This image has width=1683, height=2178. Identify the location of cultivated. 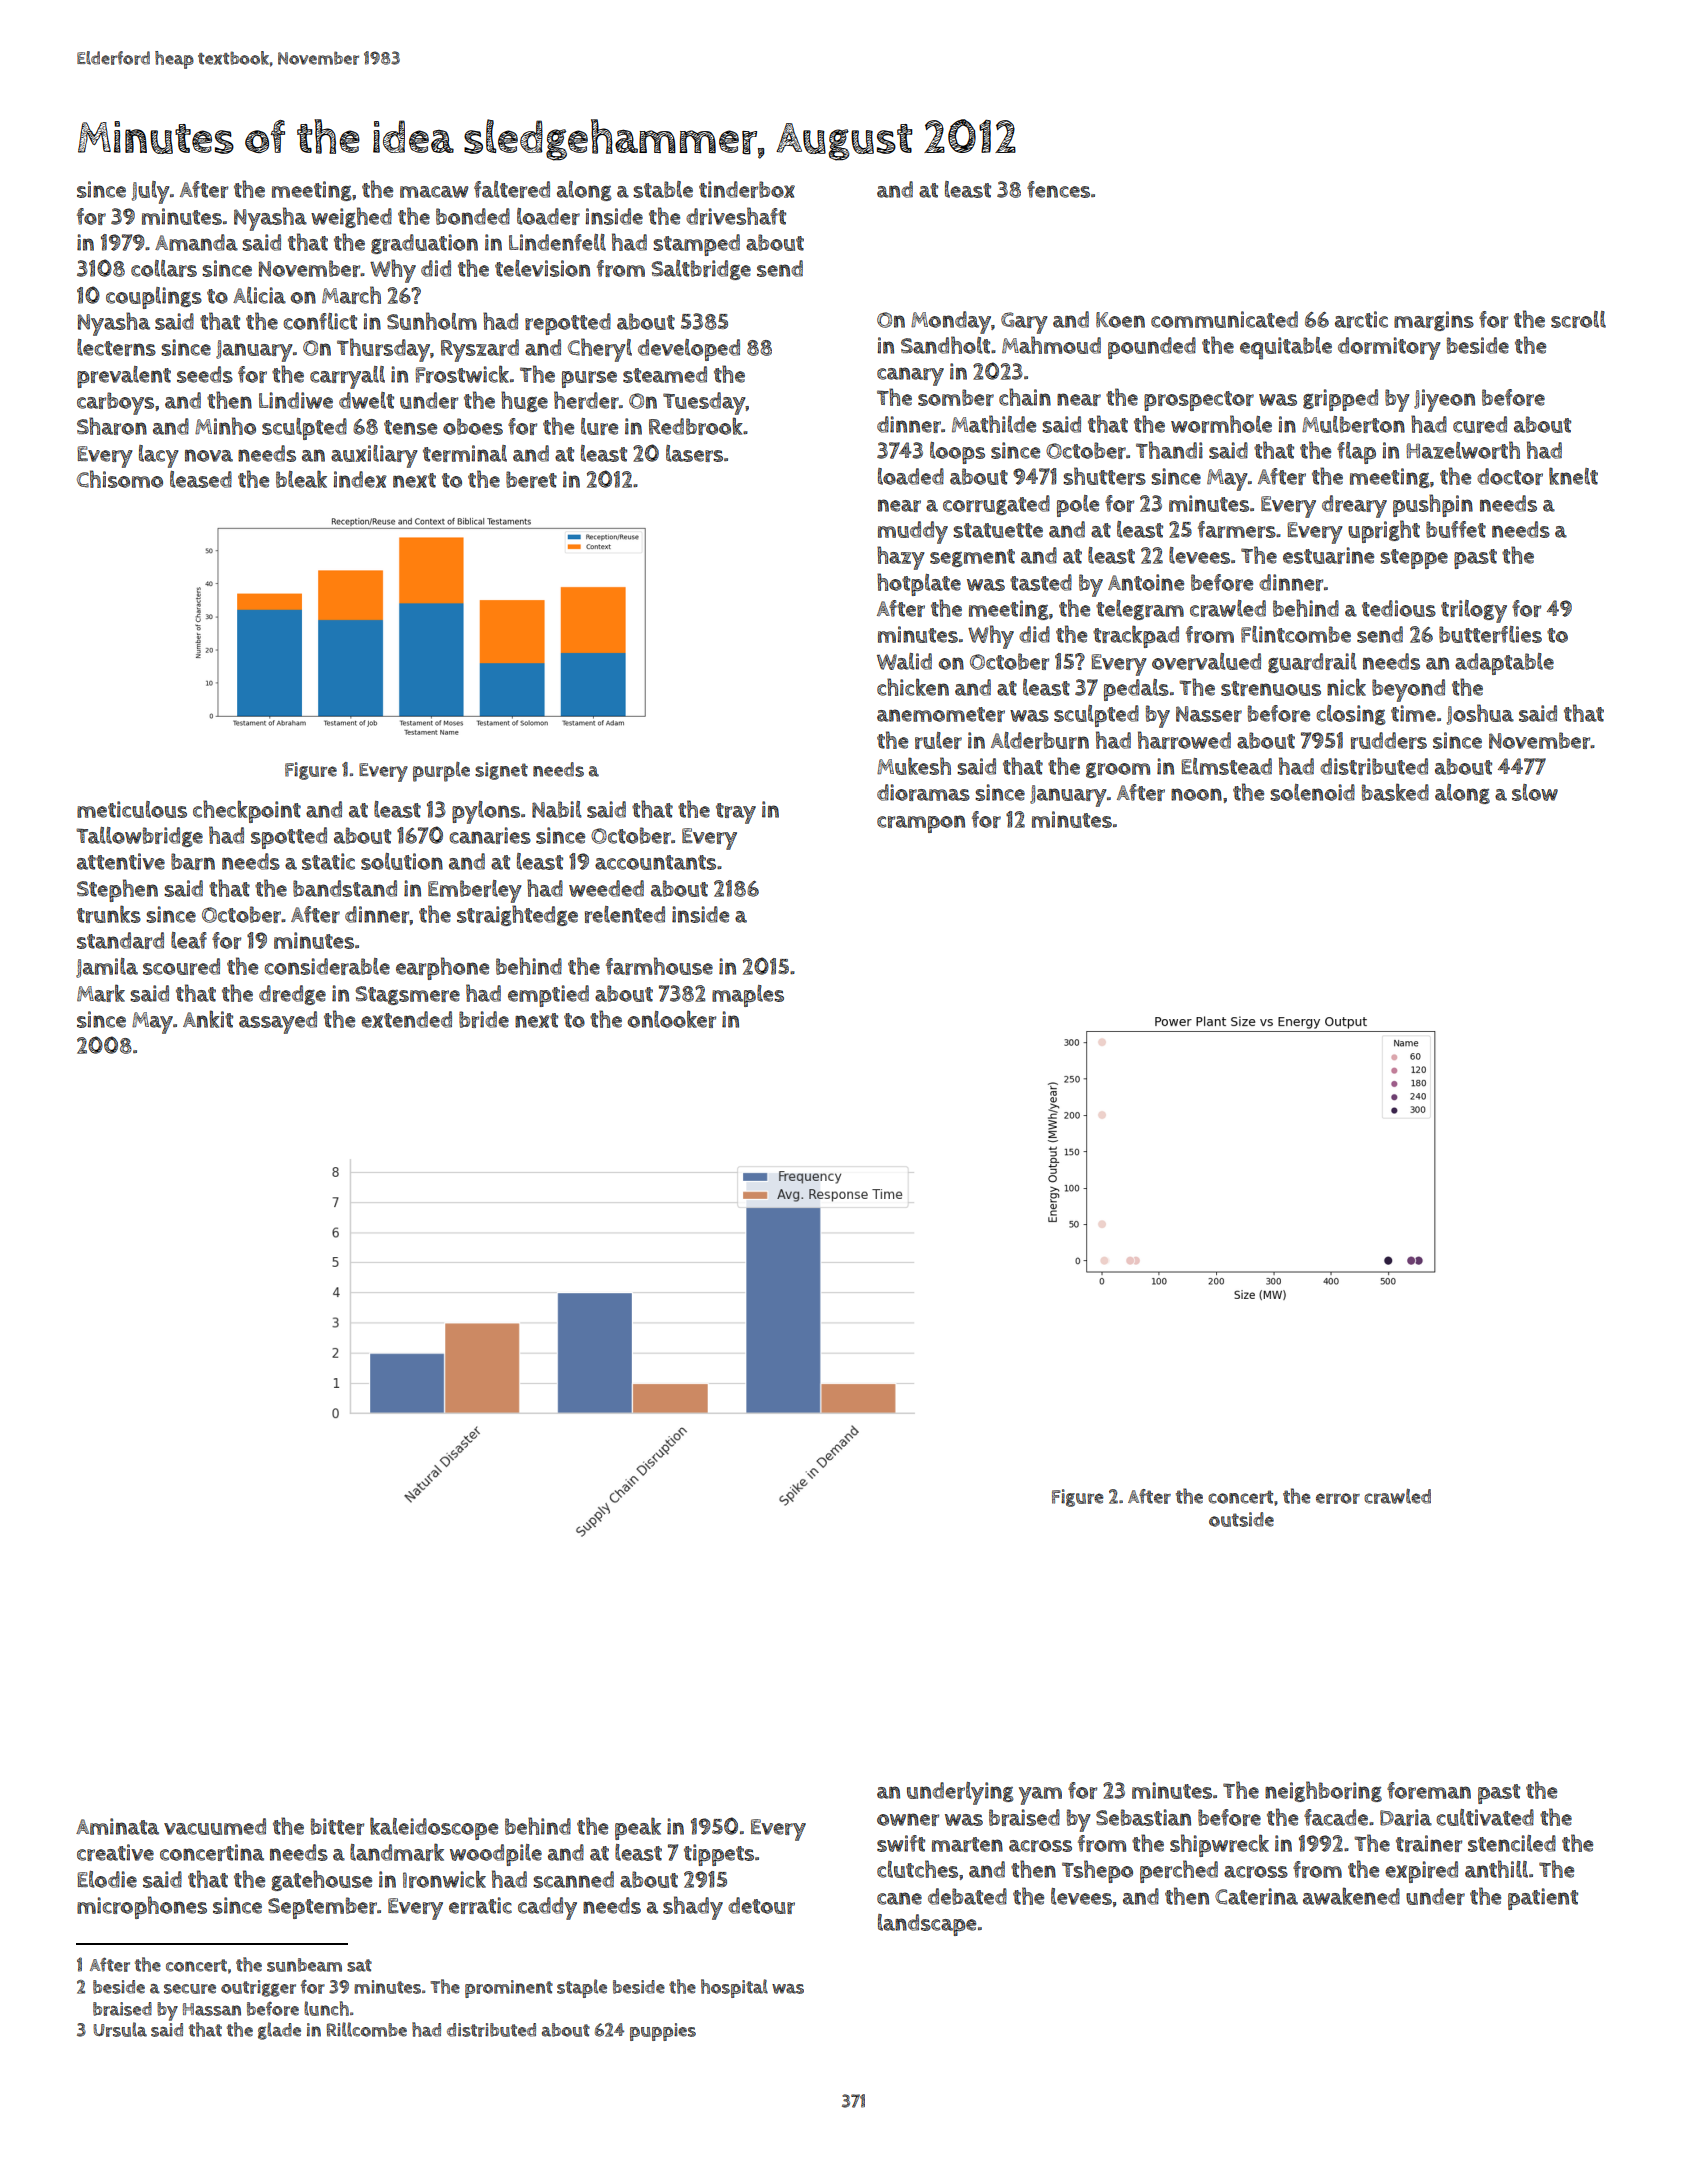
(1485, 1817).
